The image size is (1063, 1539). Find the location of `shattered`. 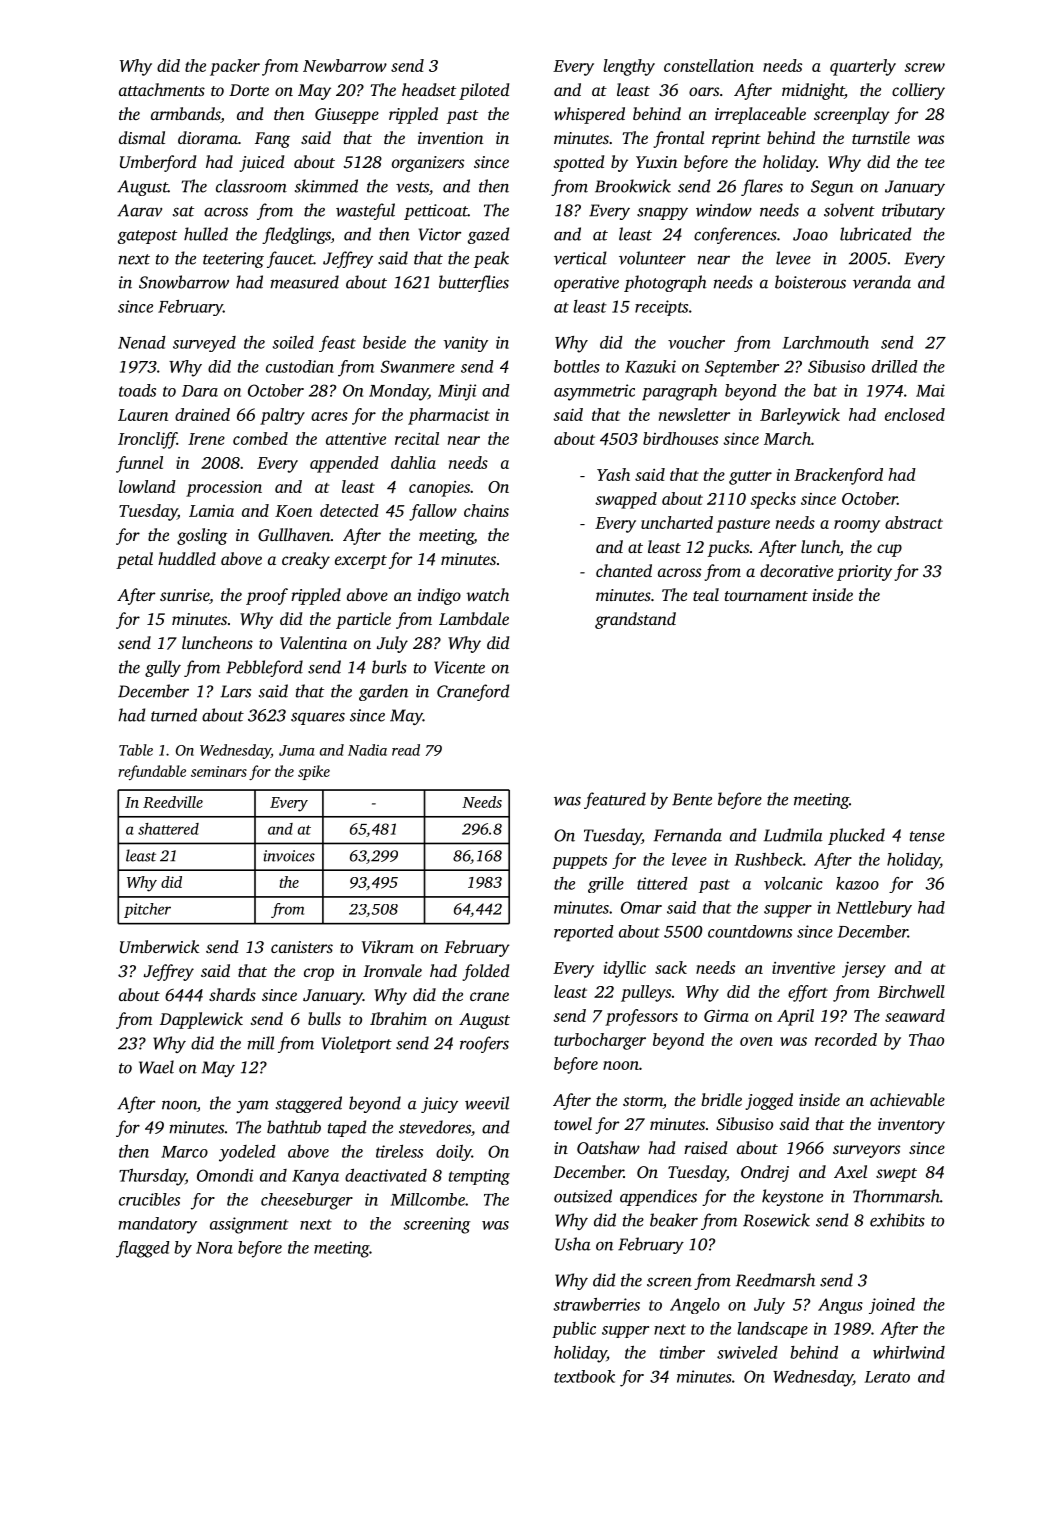

shattered is located at coordinates (168, 829).
